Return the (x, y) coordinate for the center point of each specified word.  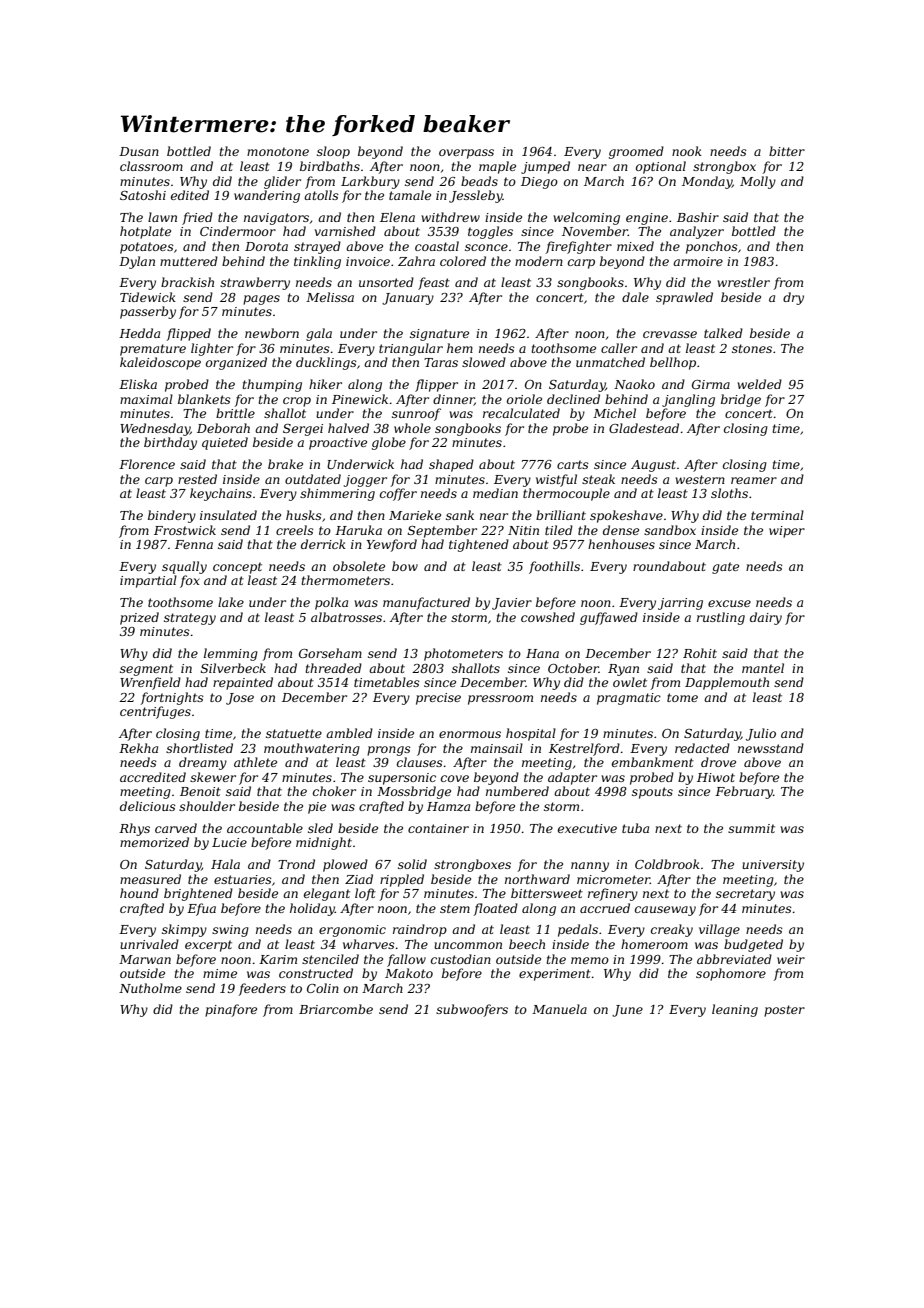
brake (285, 464)
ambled (349, 733)
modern (539, 261)
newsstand (771, 748)
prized (139, 618)
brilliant (561, 515)
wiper (787, 532)
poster (784, 1011)
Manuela (559, 1009)
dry (793, 298)
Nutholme (150, 988)
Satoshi (143, 195)
